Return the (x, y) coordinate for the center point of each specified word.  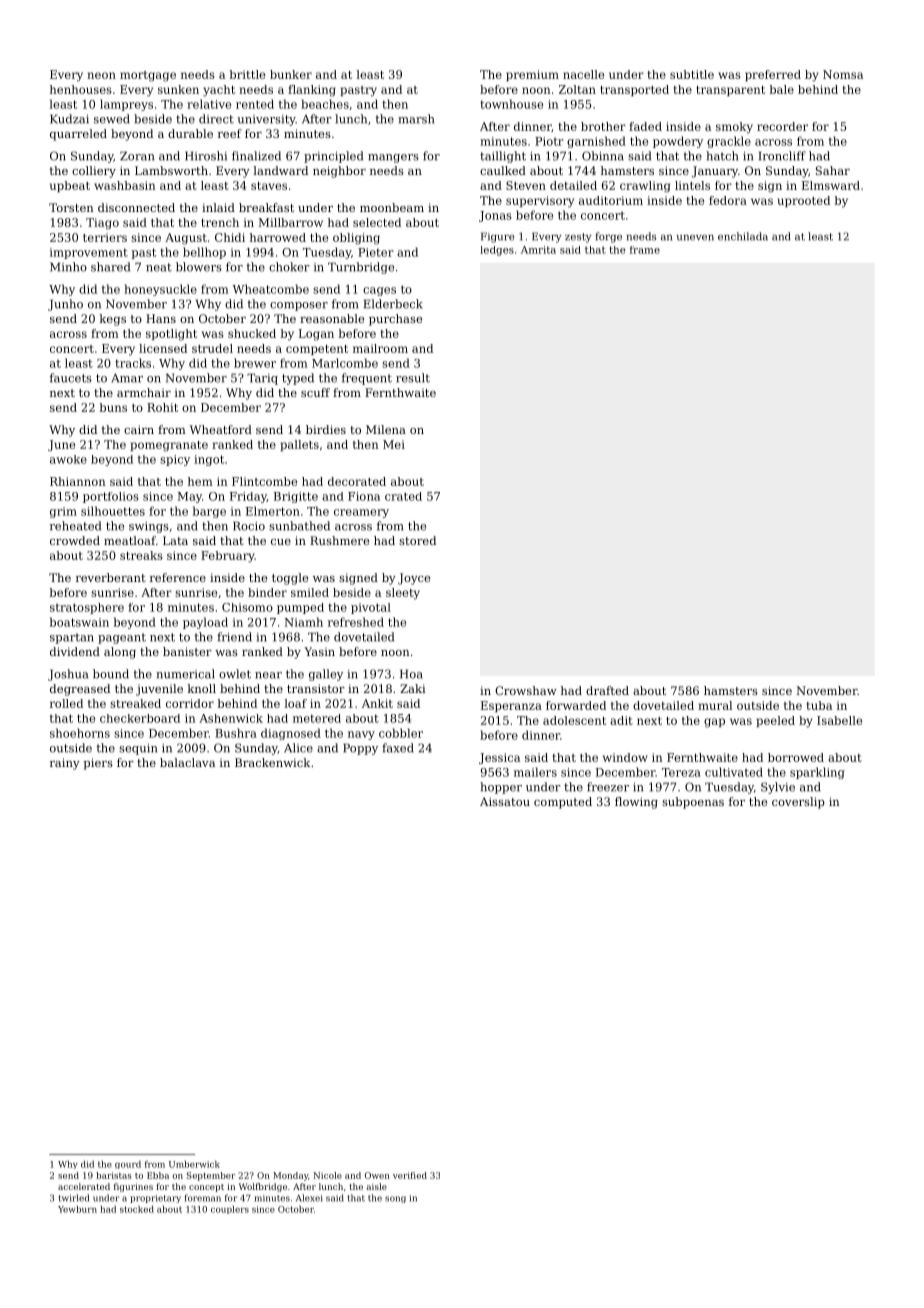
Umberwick (194, 1164)
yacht (219, 91)
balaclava (187, 762)
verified (410, 1175)
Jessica (499, 758)
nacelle (583, 74)
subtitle (692, 74)
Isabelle (839, 720)
